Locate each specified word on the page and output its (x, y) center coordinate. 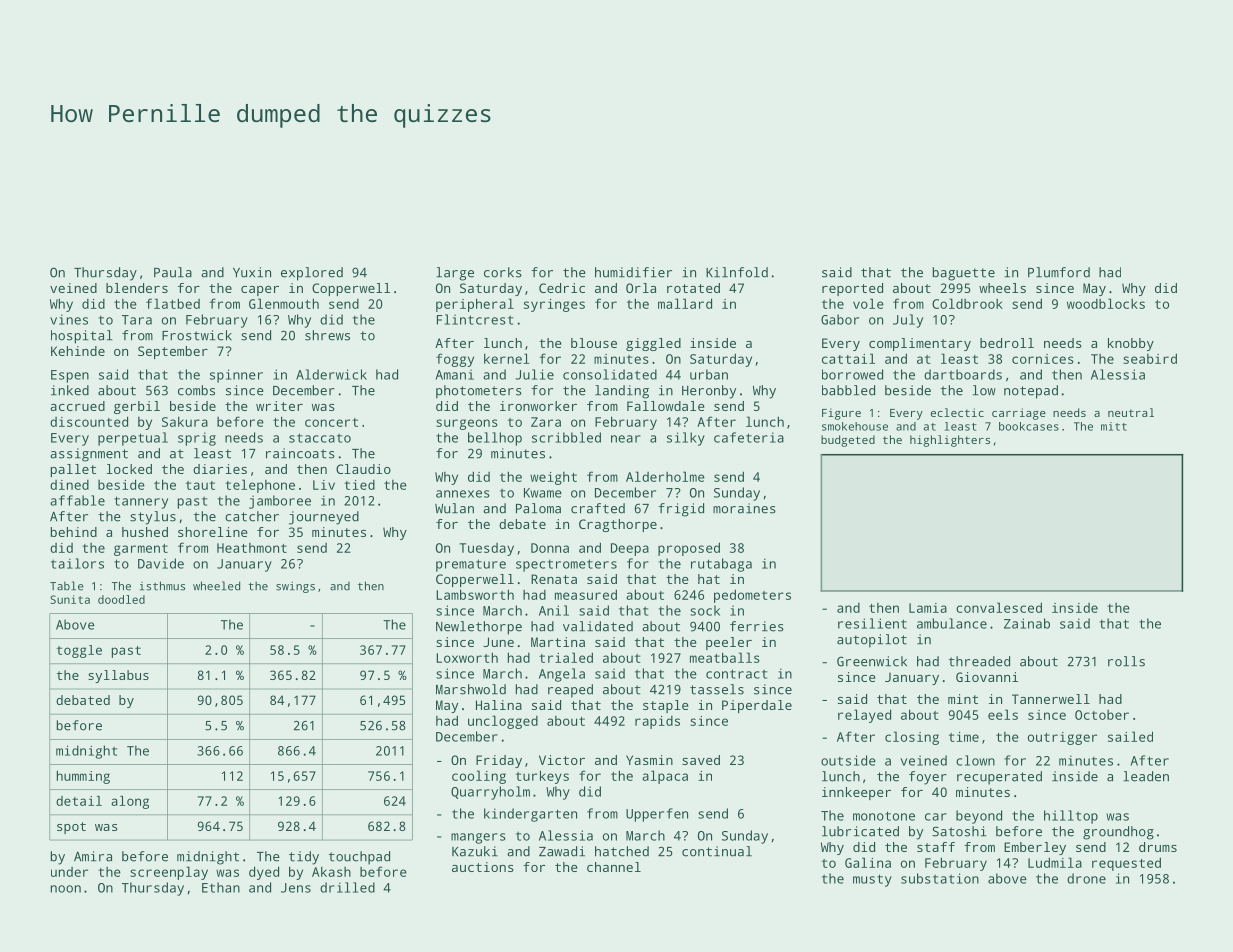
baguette (964, 274)
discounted (89, 421)
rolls (1126, 661)
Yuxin (252, 272)
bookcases (1029, 426)
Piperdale (757, 706)
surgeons (467, 424)
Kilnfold (737, 272)
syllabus (118, 676)
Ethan (221, 887)
